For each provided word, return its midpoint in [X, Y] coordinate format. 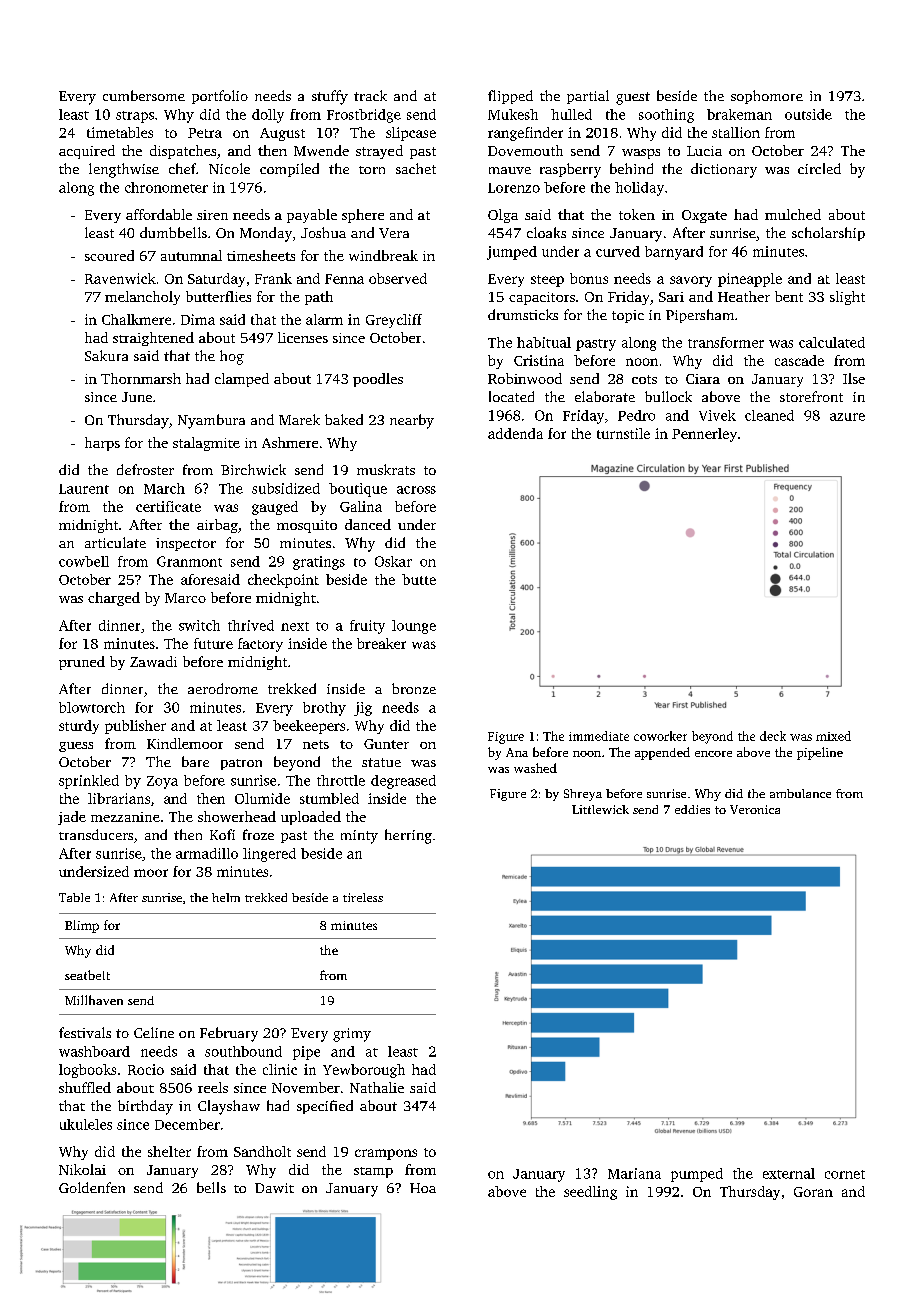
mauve [510, 170]
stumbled [329, 798]
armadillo [207, 853]
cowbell [84, 561]
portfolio [220, 97]
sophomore [767, 97]
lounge [414, 627]
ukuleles [86, 1124]
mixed [833, 736]
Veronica [755, 809]
